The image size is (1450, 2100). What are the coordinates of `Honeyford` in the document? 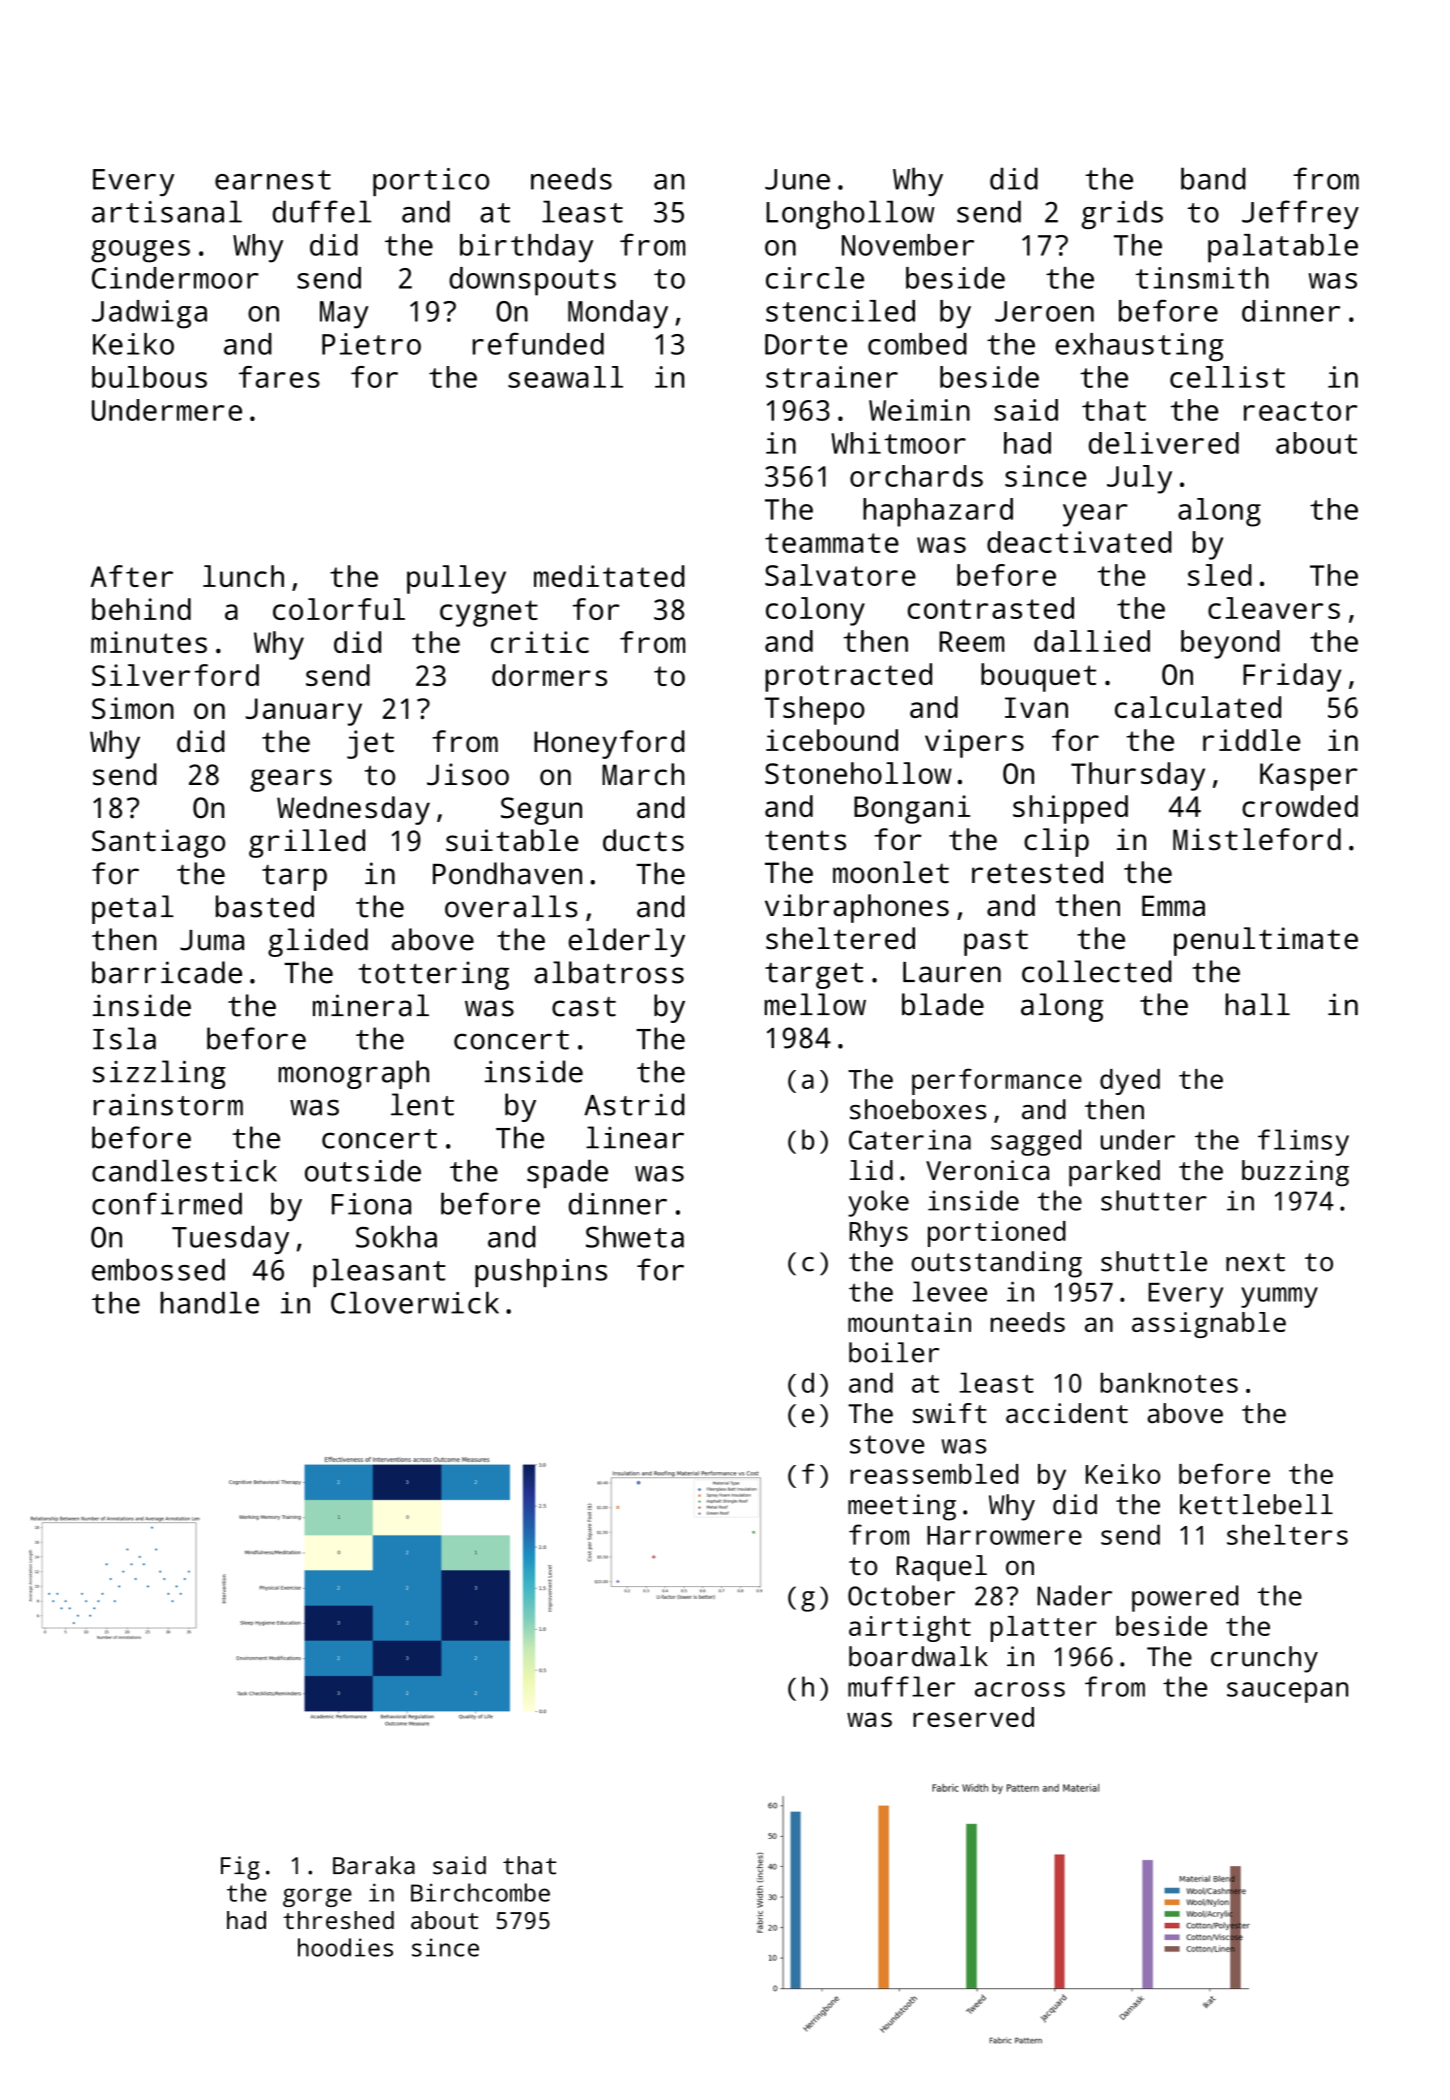 It's located at (609, 744).
